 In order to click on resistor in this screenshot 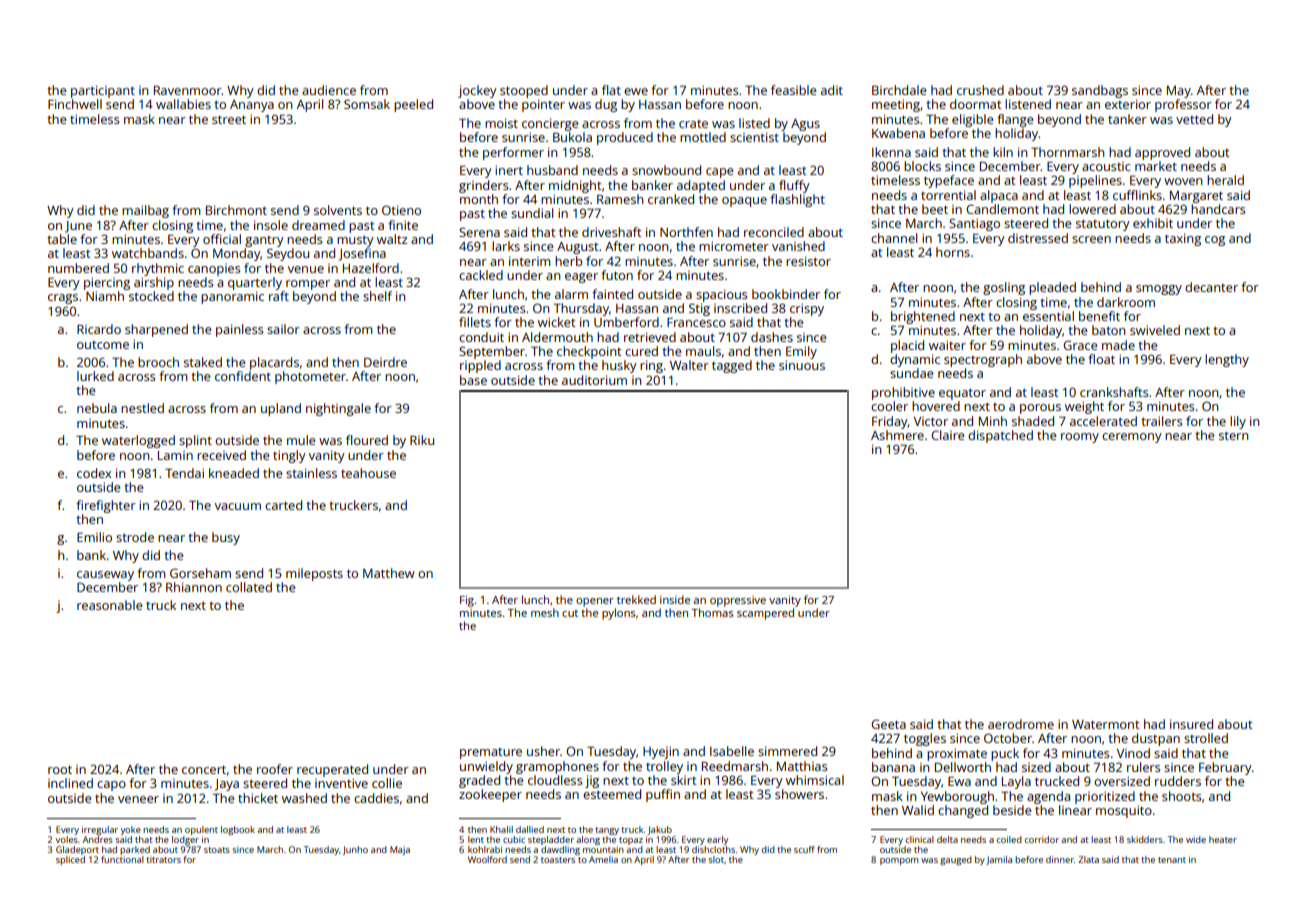, I will do `click(808, 261)`.
